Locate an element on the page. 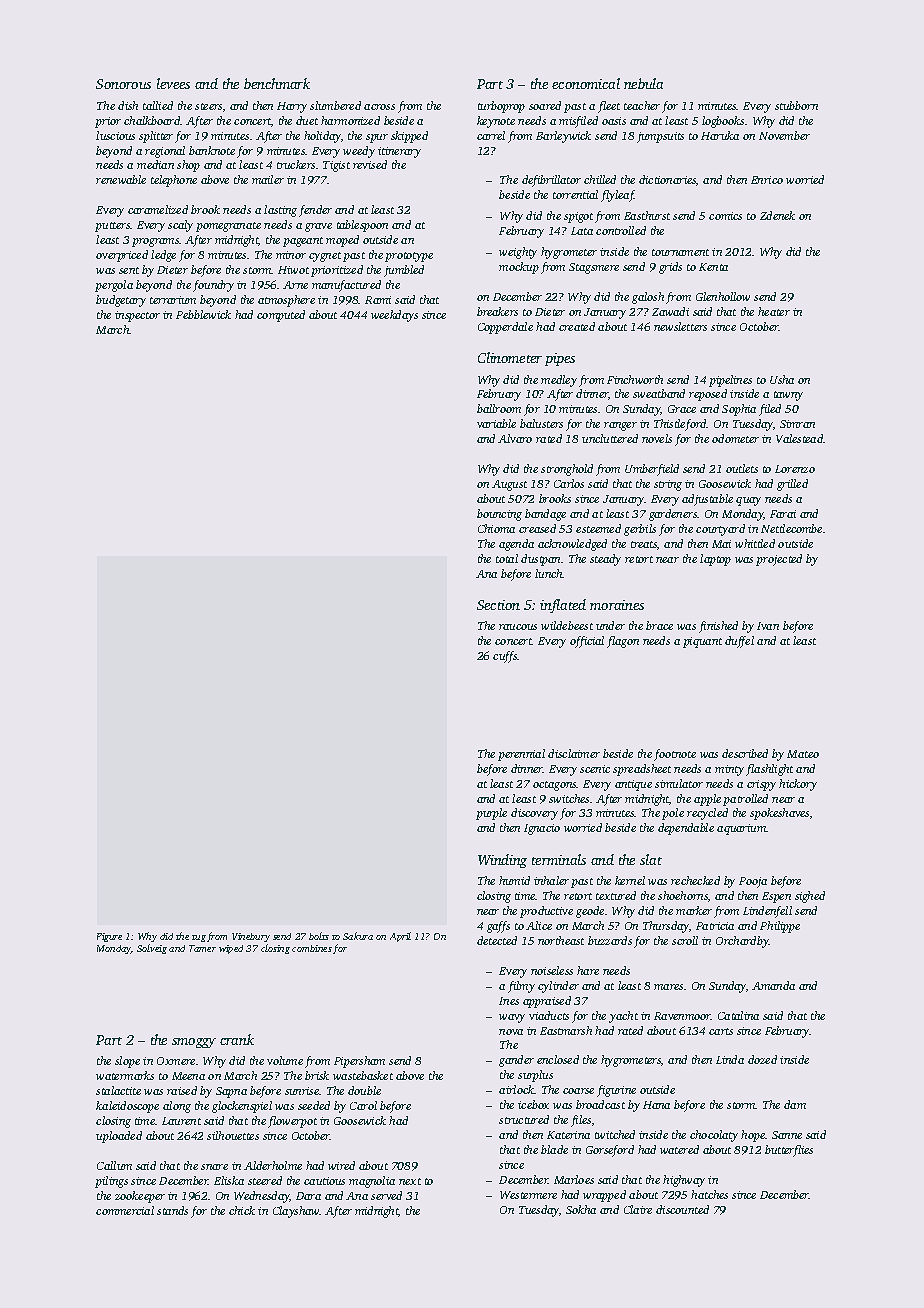 The image size is (924, 1308). tug is located at coordinates (199, 938).
